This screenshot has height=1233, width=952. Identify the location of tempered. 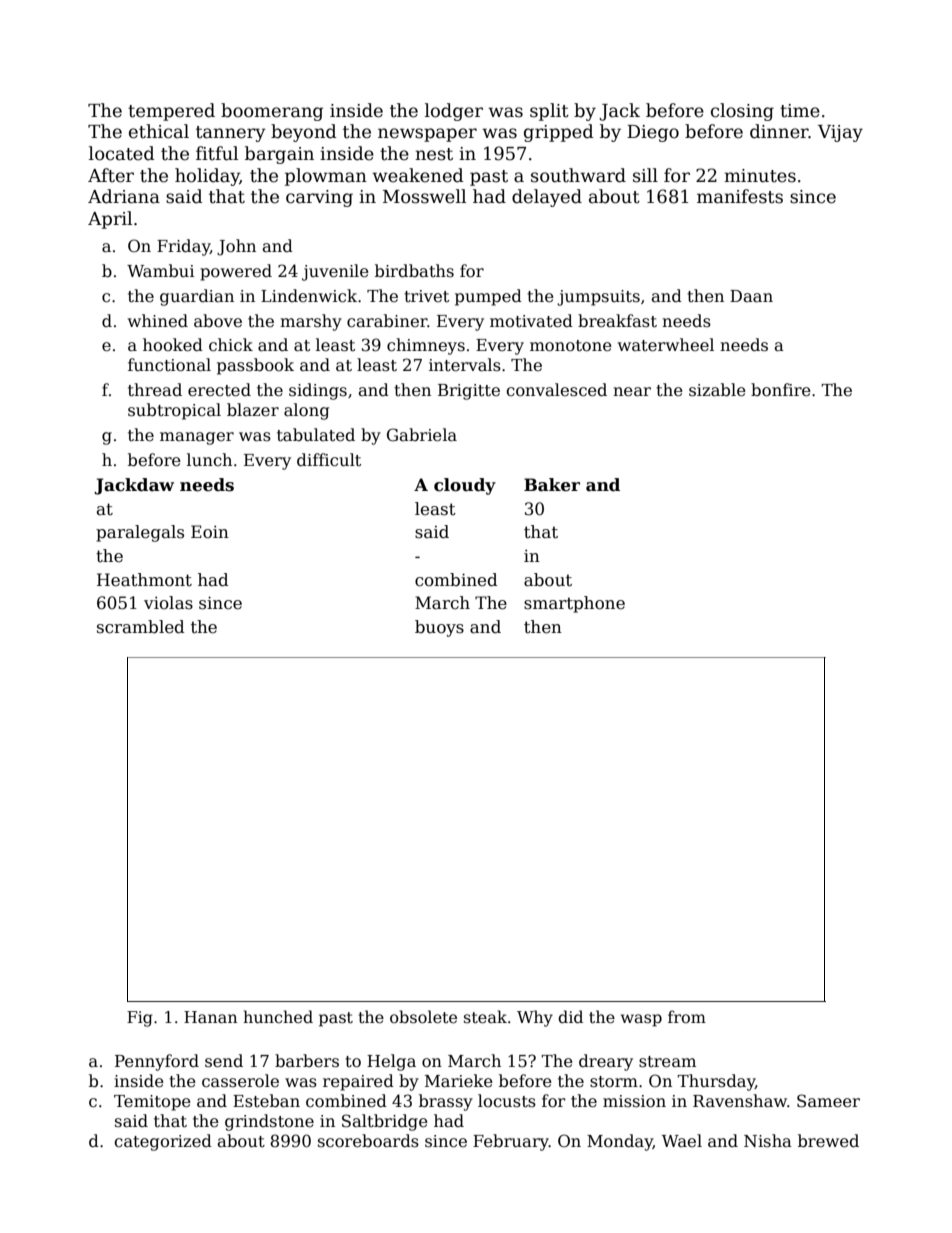
(171, 112).
